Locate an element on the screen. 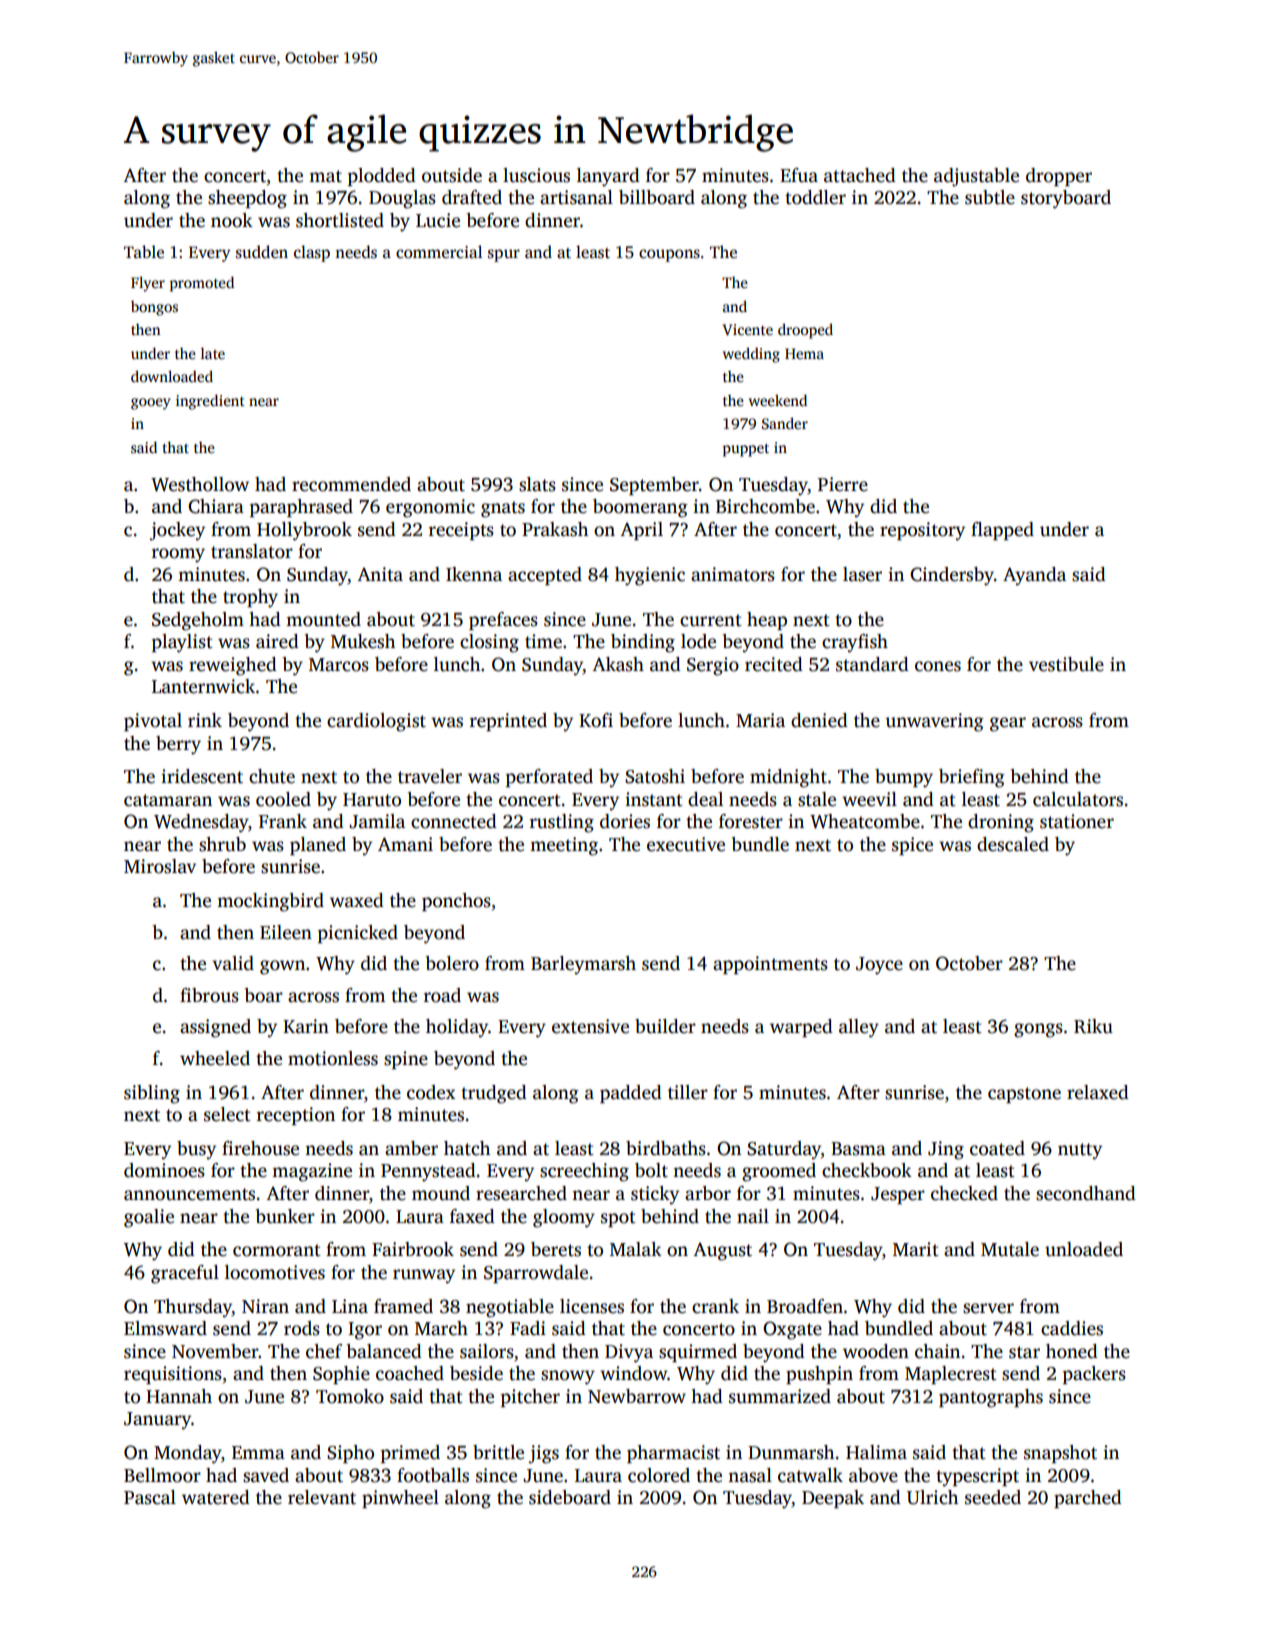  Kofi is located at coordinates (596, 720).
